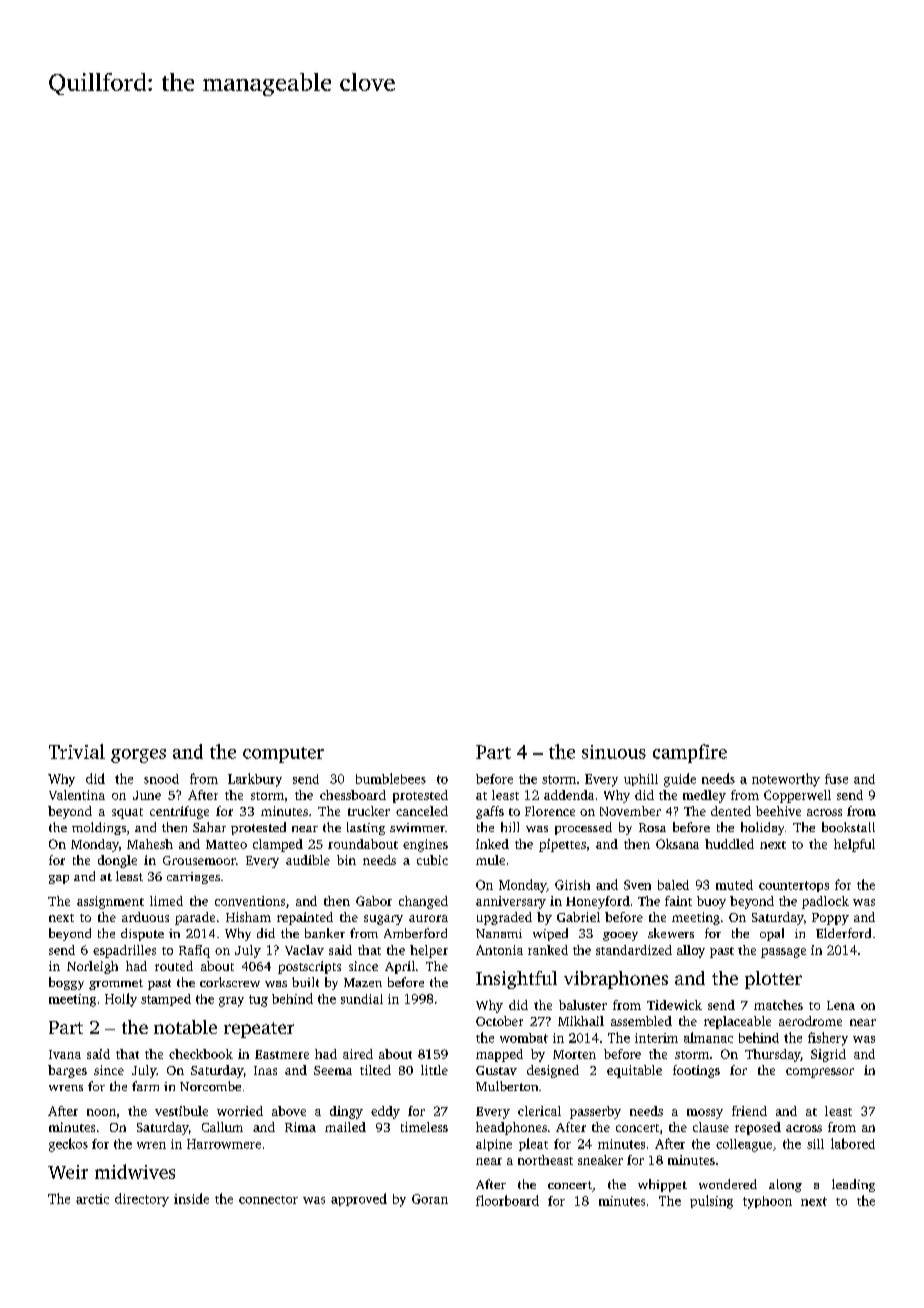  I want to click on sinuous, so click(614, 752).
